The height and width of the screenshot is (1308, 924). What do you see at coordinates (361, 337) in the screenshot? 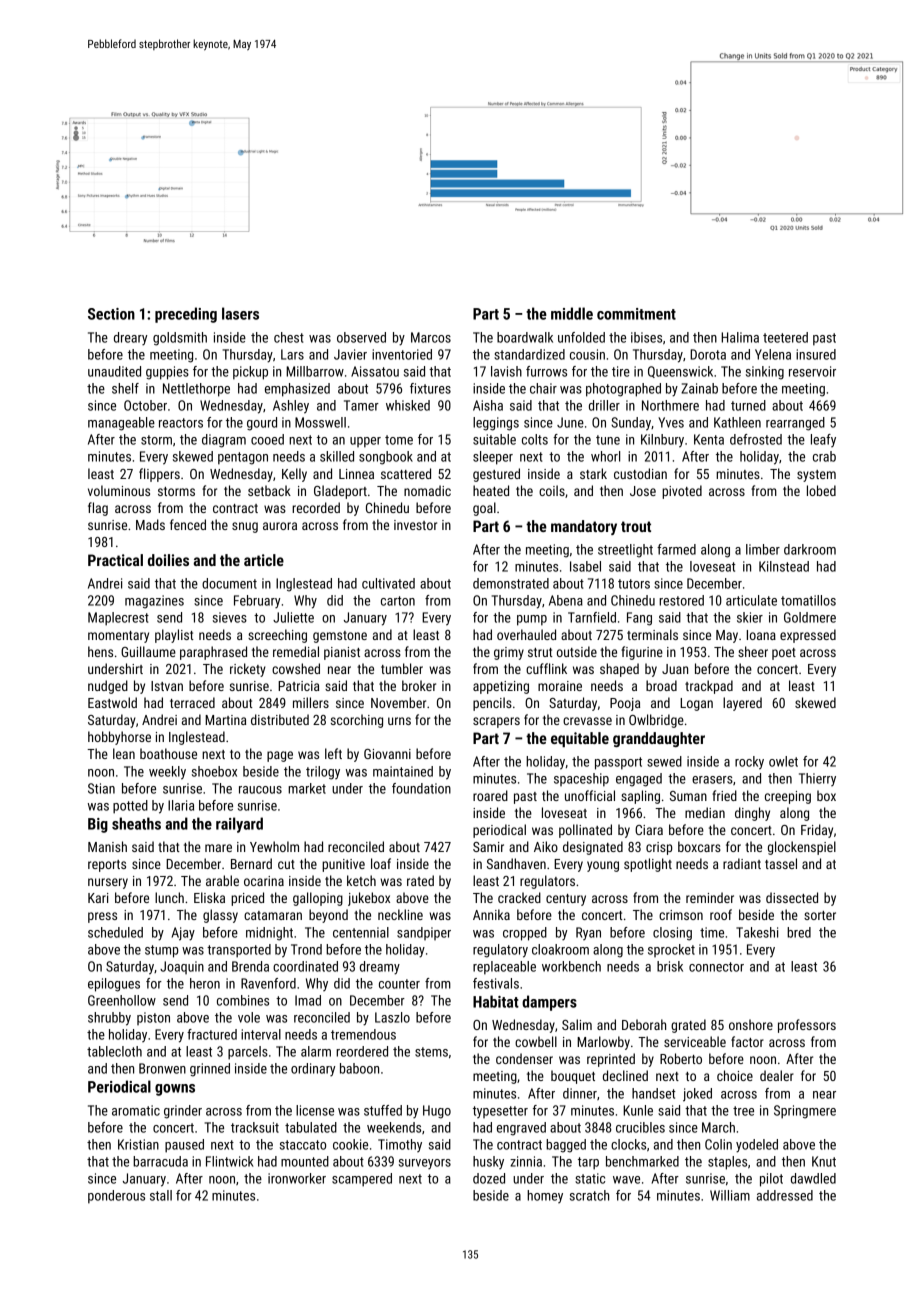
I see `observed` at bounding box center [361, 337].
